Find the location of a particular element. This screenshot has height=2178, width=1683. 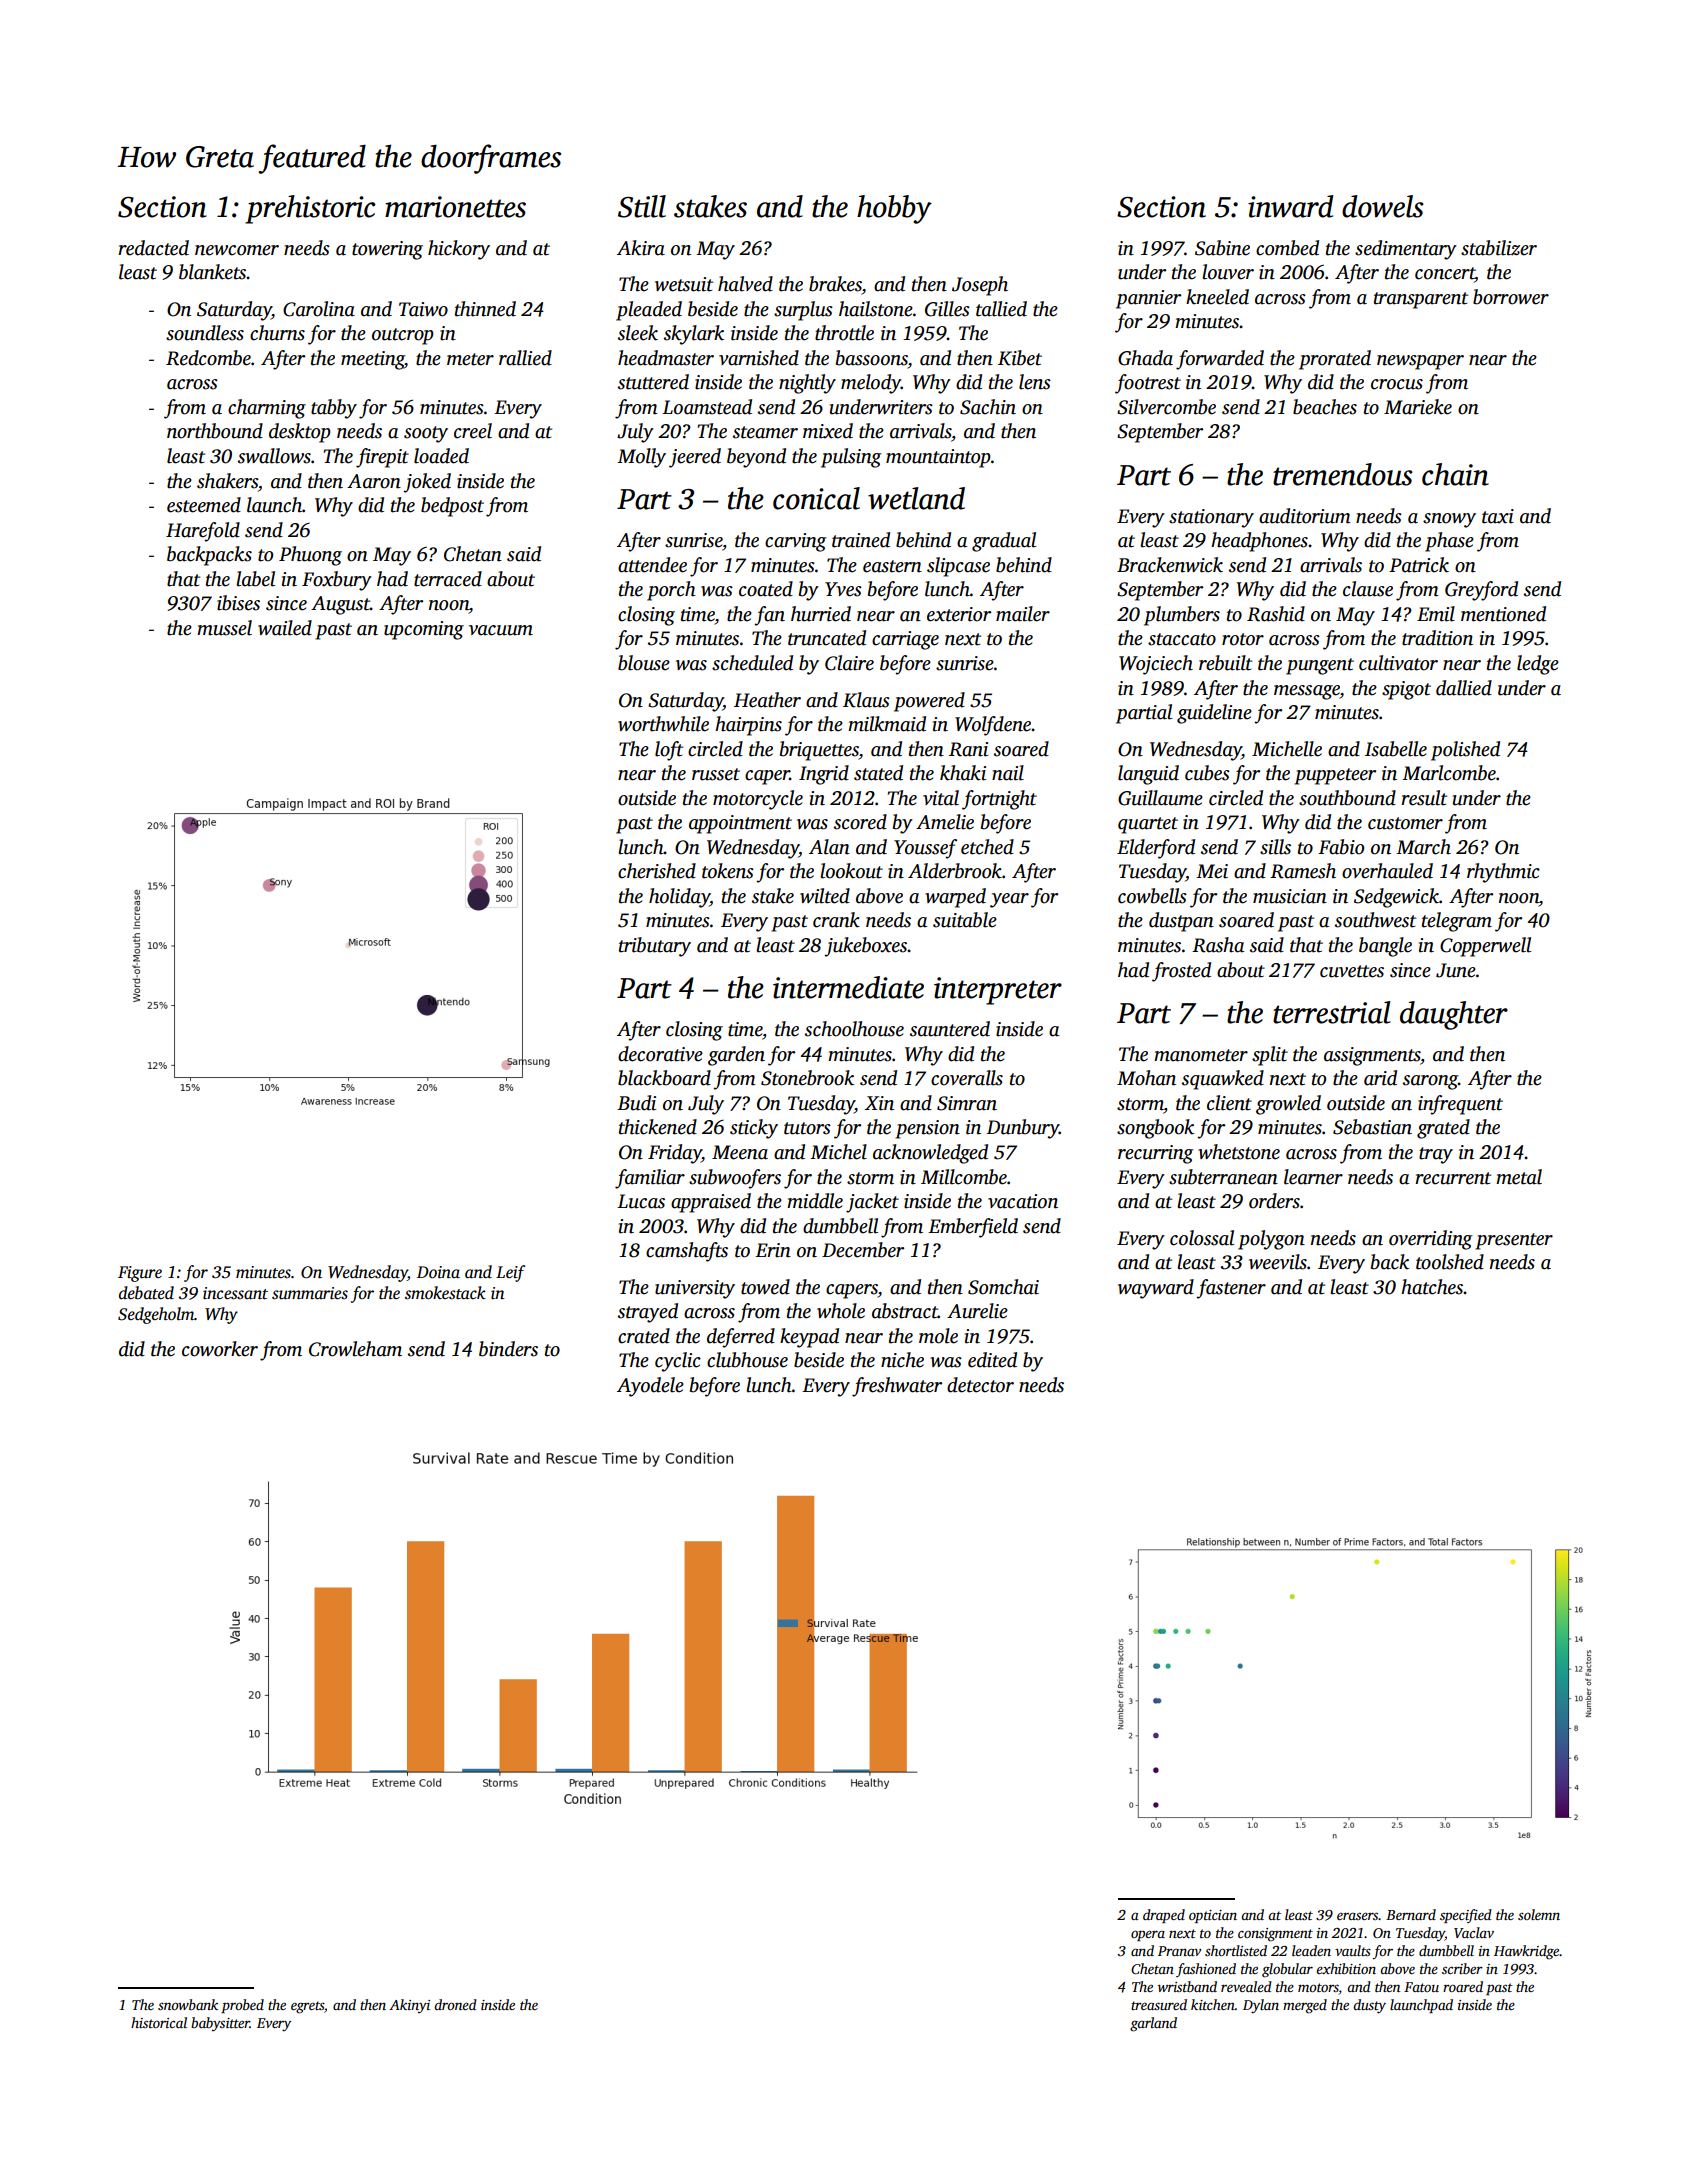

egrets is located at coordinates (307, 2007).
